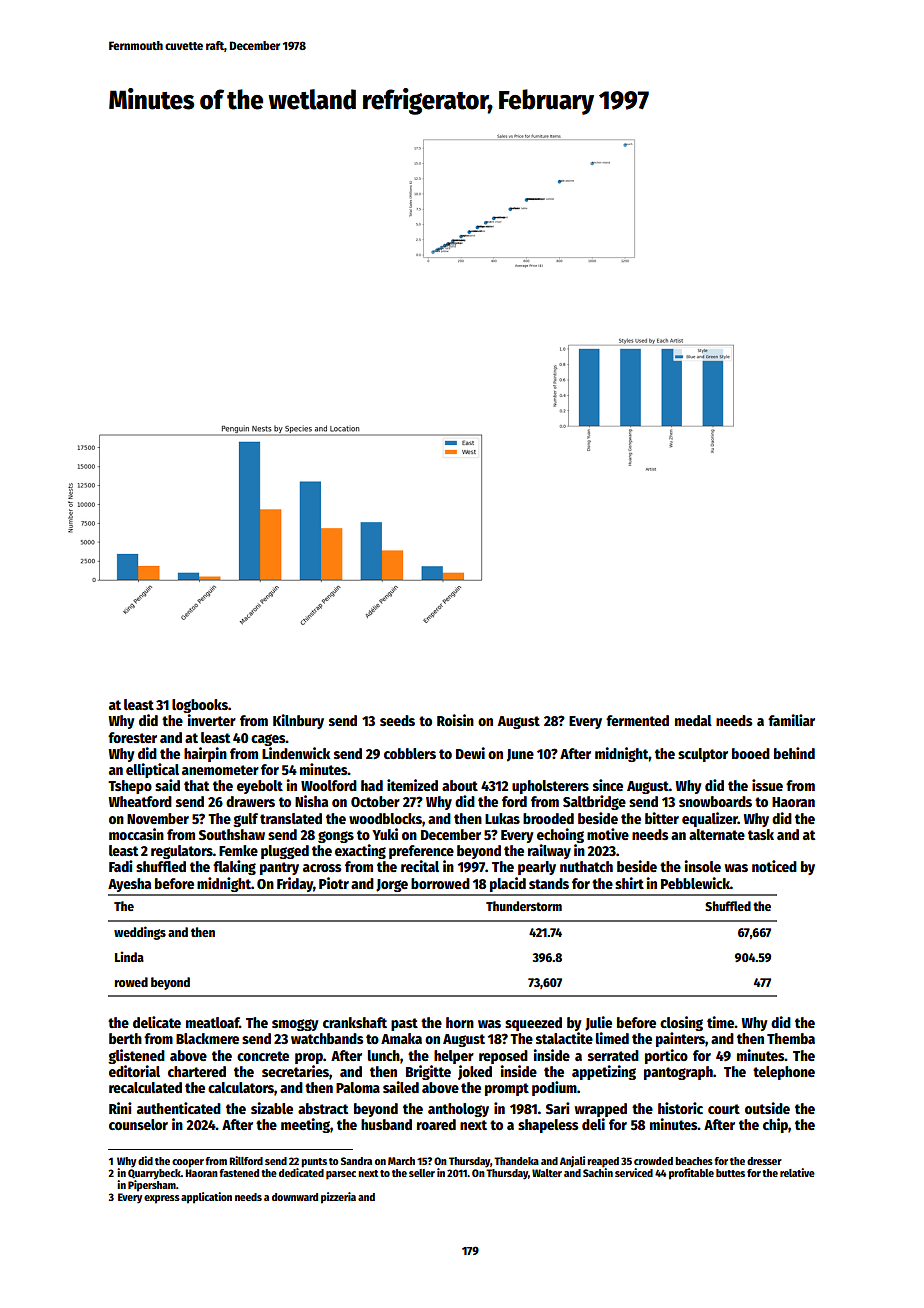 The image size is (924, 1308). I want to click on Thunderstorm, so click(524, 906).
